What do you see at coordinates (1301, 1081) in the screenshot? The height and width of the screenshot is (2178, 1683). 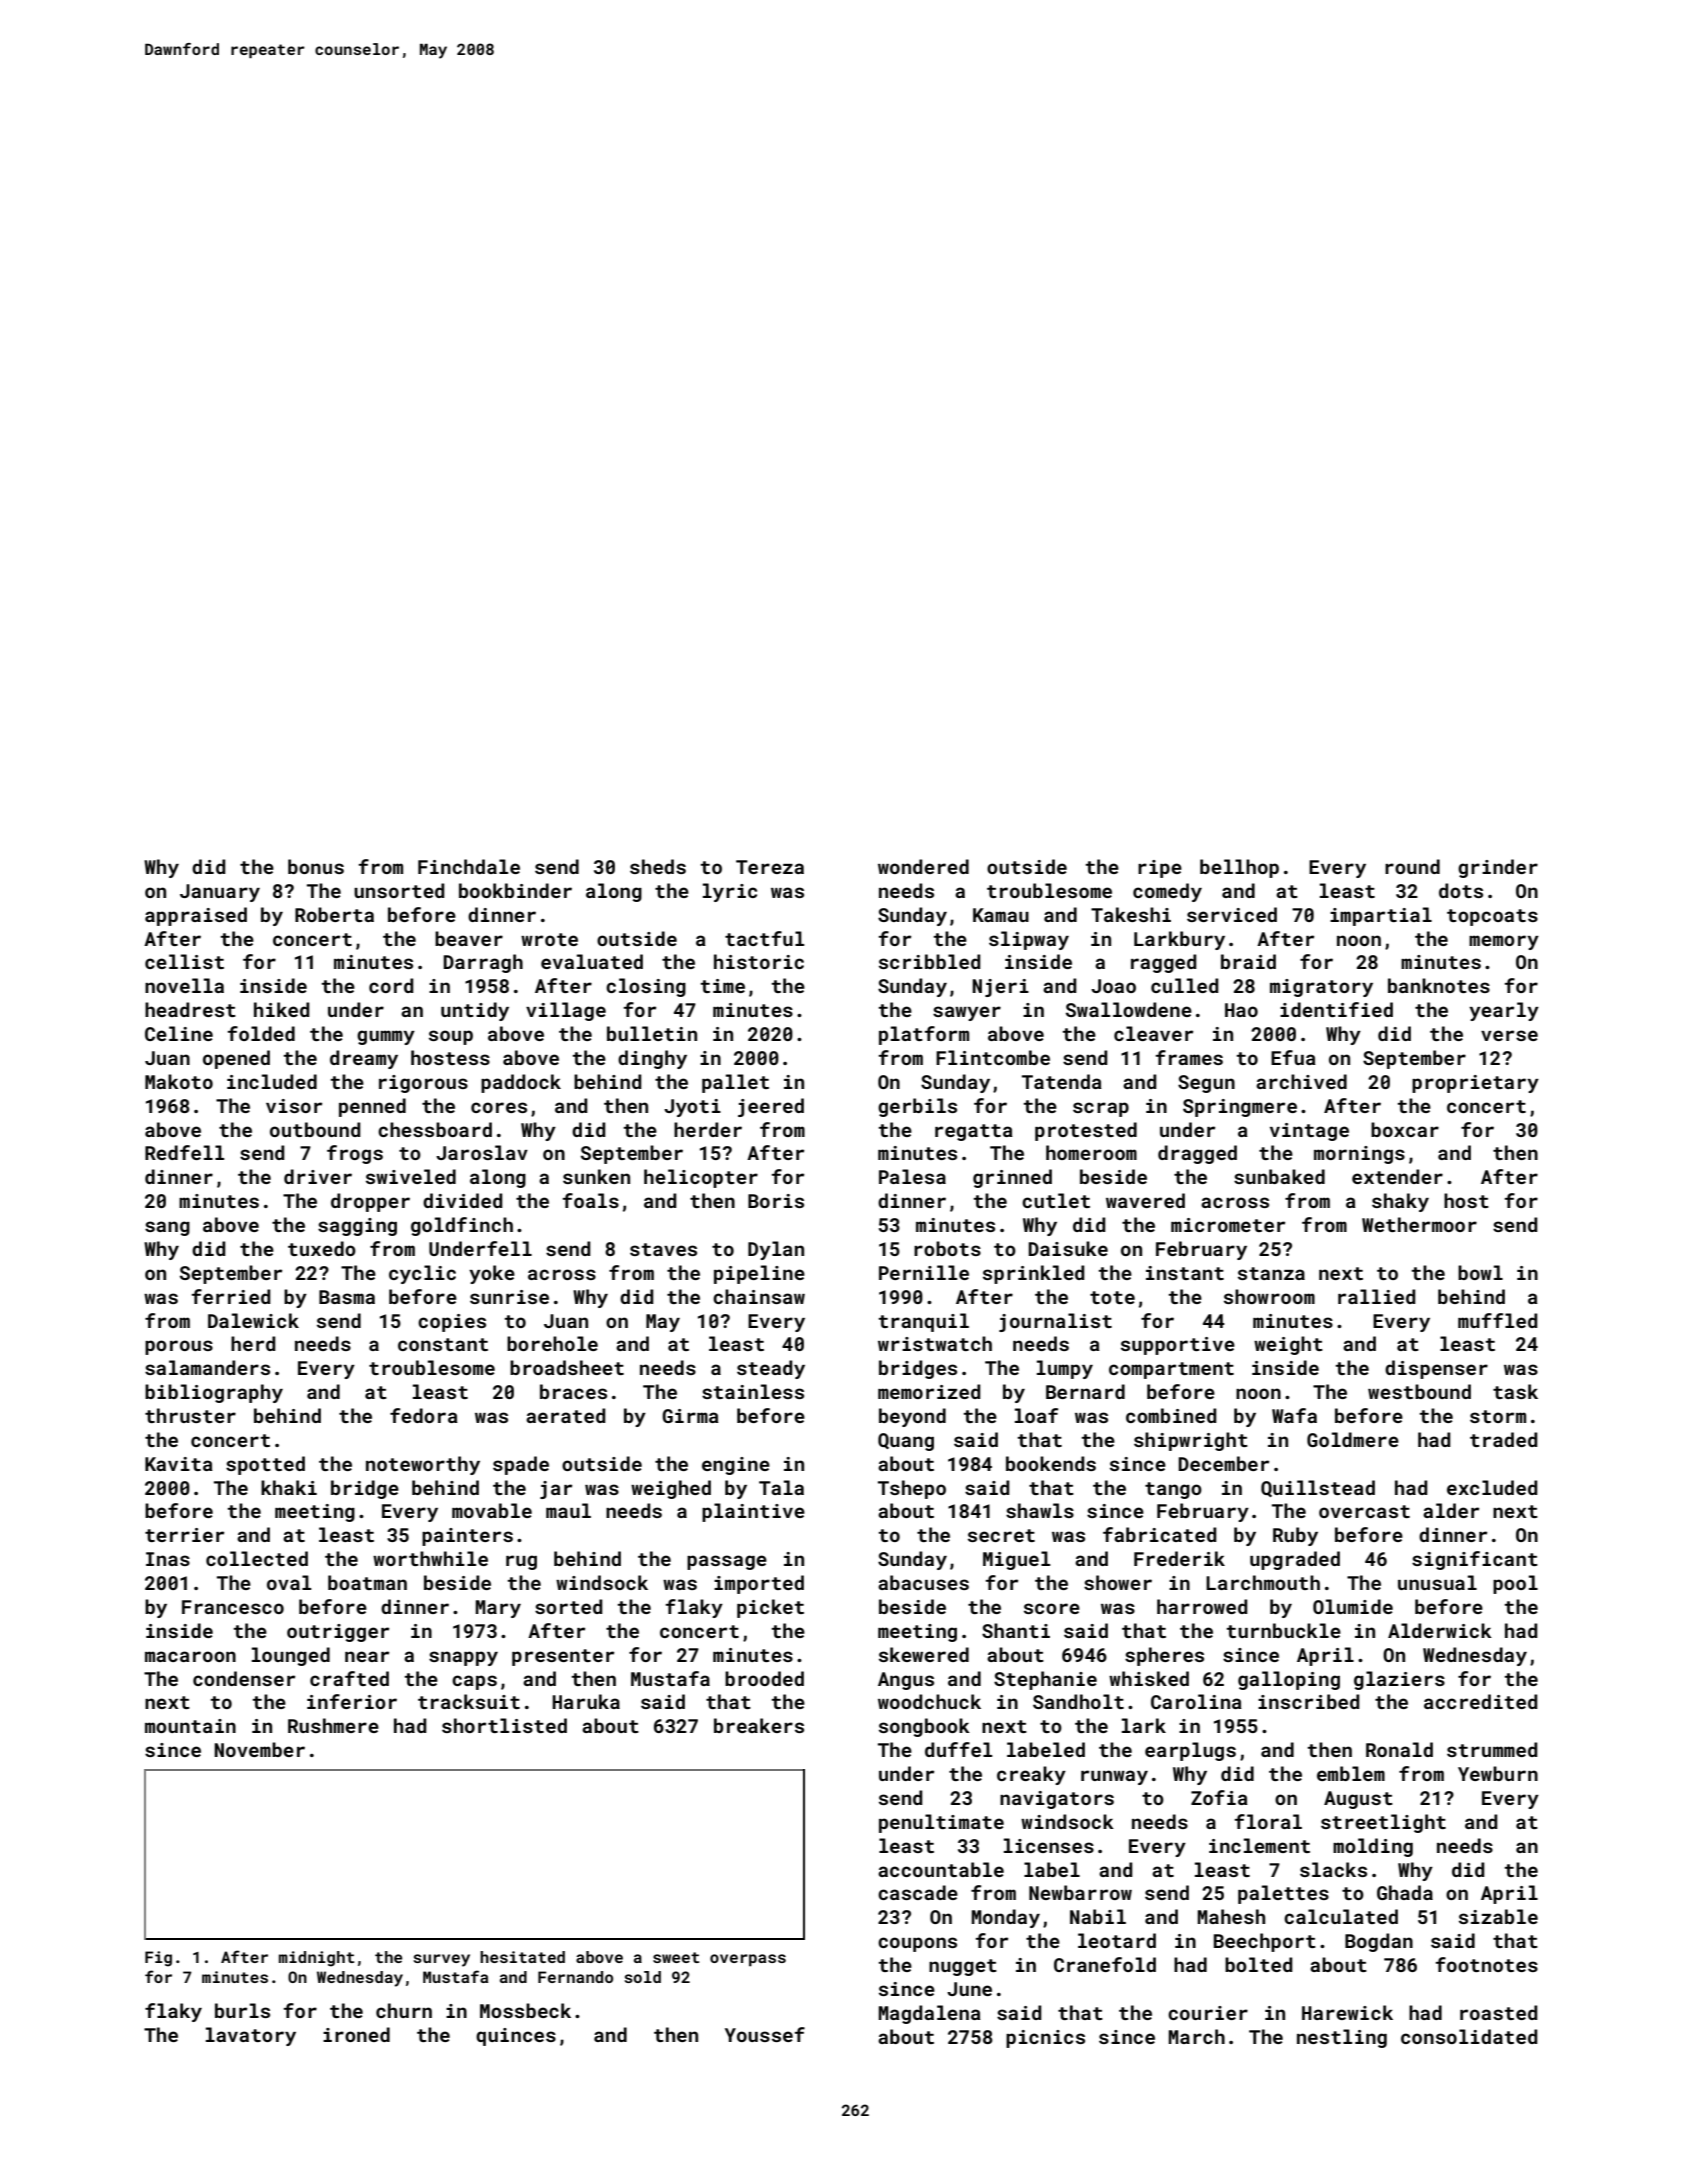 I see `archived` at bounding box center [1301, 1081].
